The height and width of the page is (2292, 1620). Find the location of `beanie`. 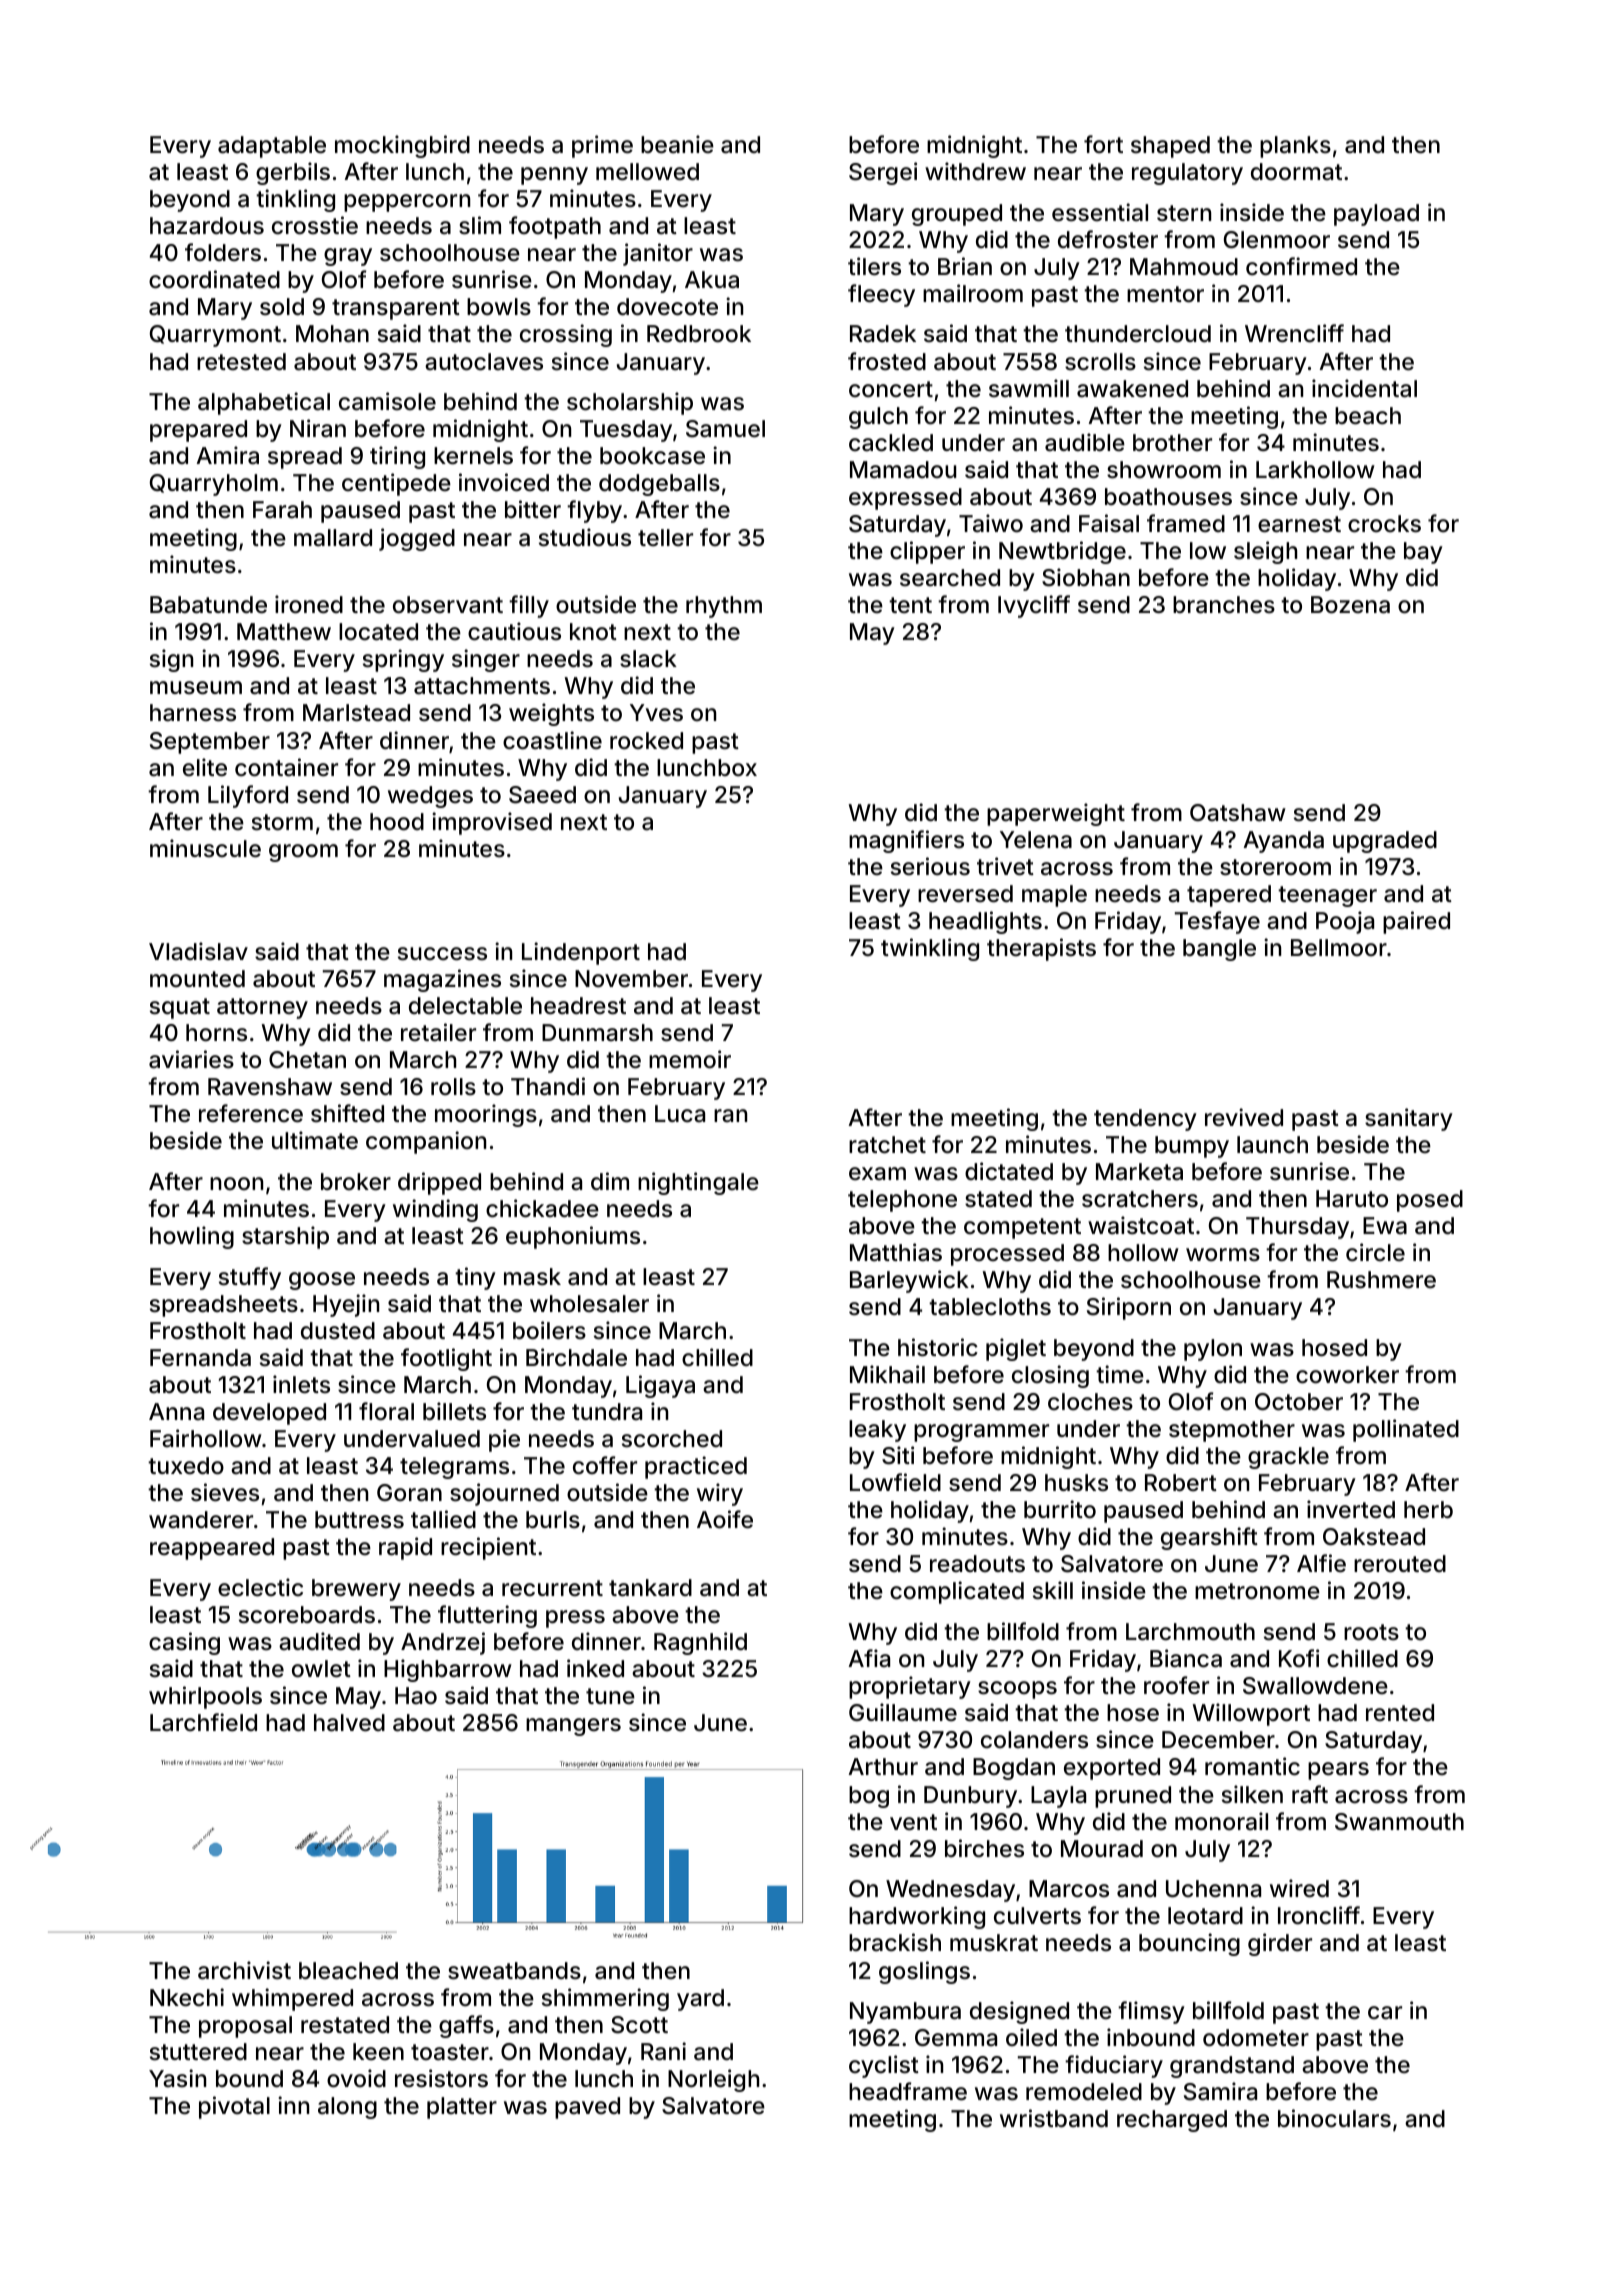

beanie is located at coordinates (677, 144).
